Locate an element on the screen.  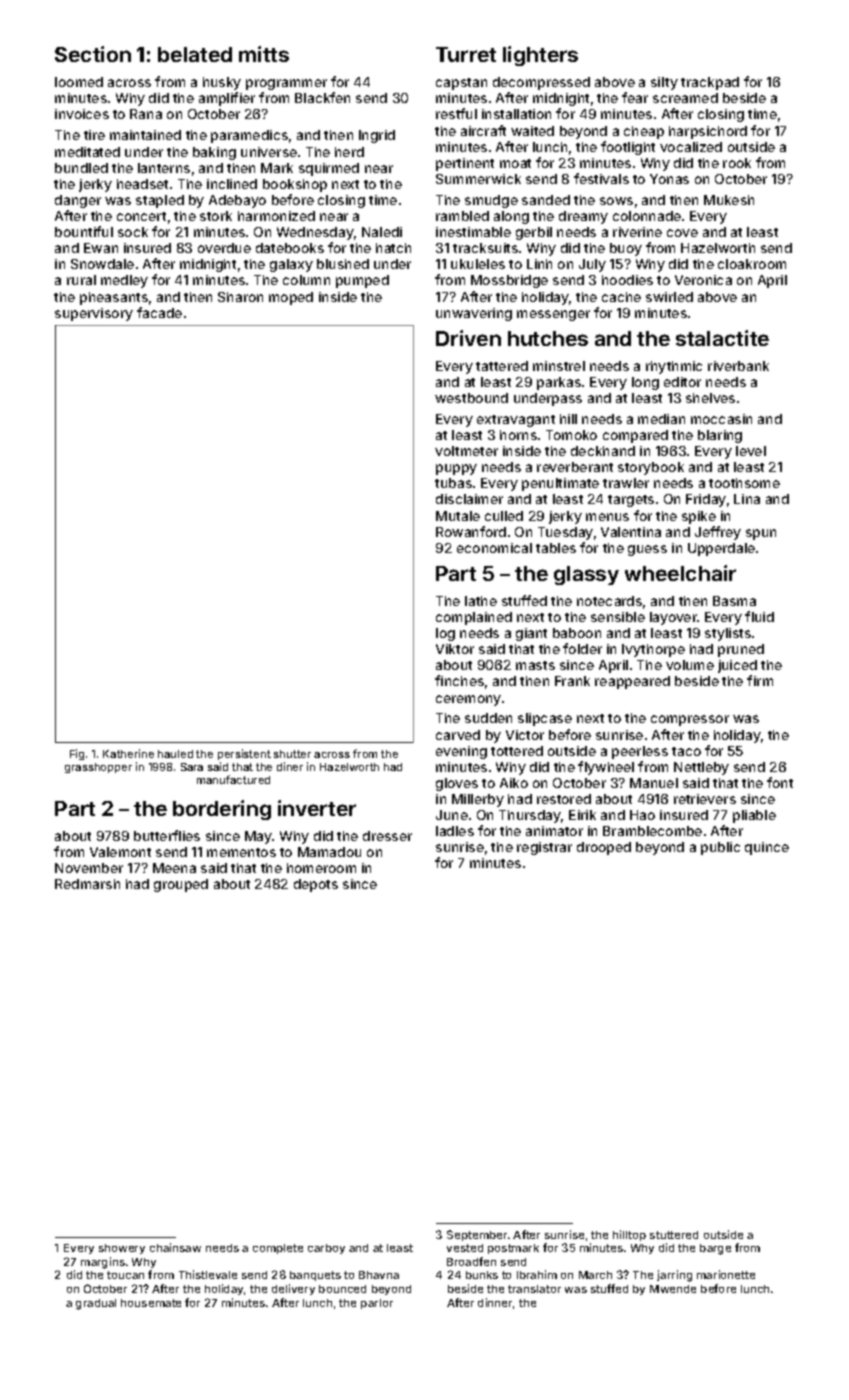
supervisory is located at coordinates (94, 314).
